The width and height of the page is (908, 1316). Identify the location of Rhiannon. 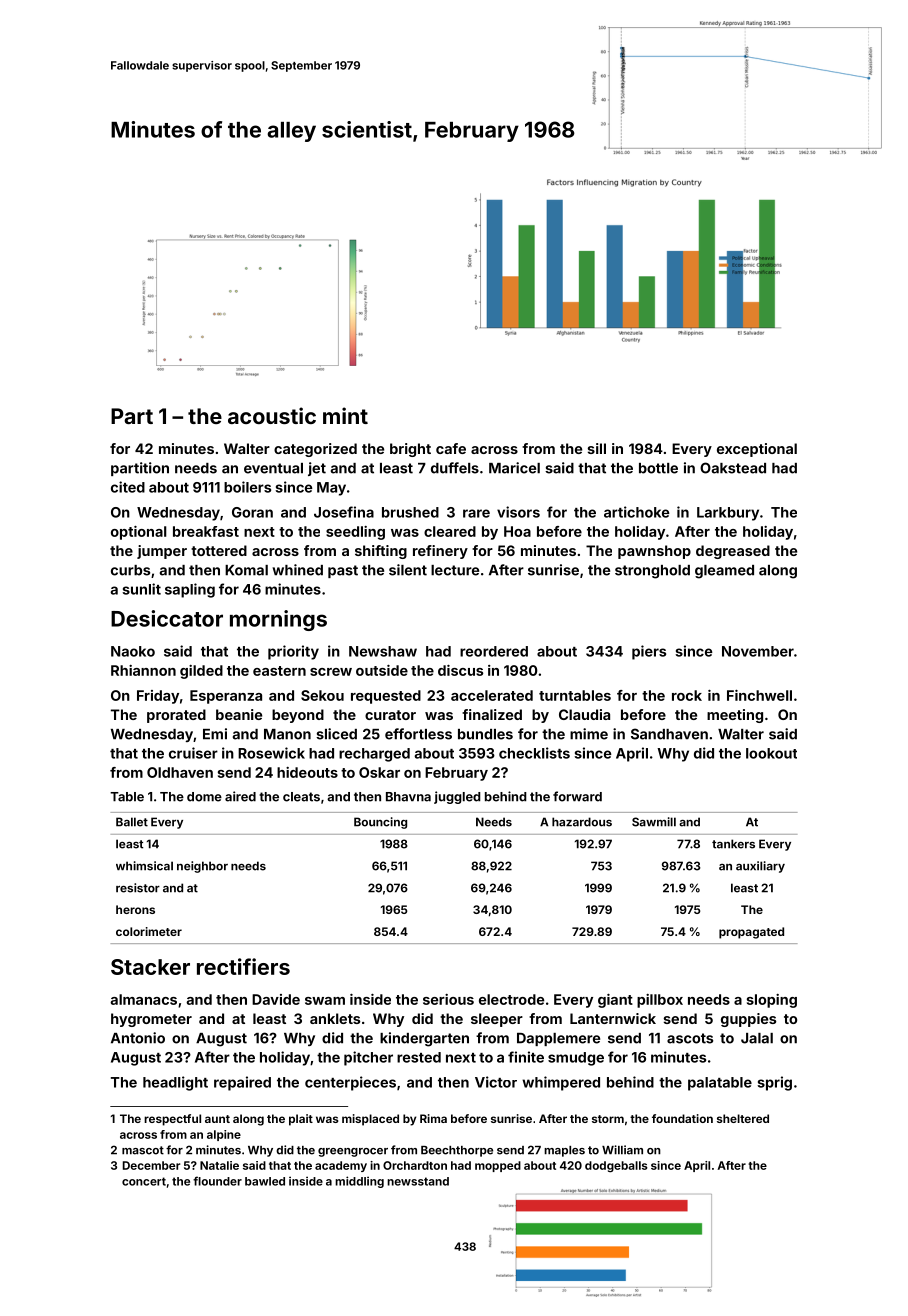
(143, 670).
